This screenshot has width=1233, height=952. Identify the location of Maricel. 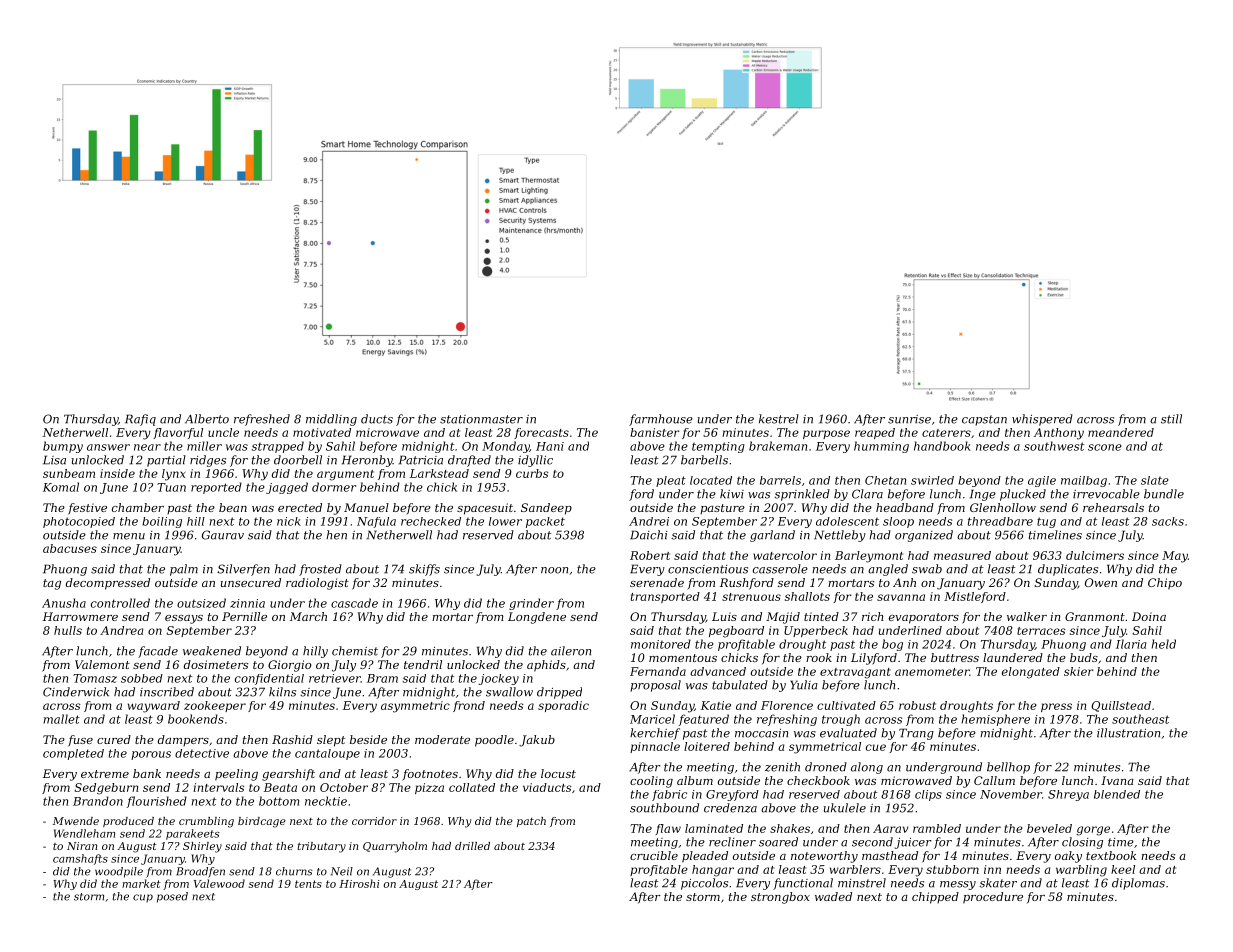
(652, 719).
